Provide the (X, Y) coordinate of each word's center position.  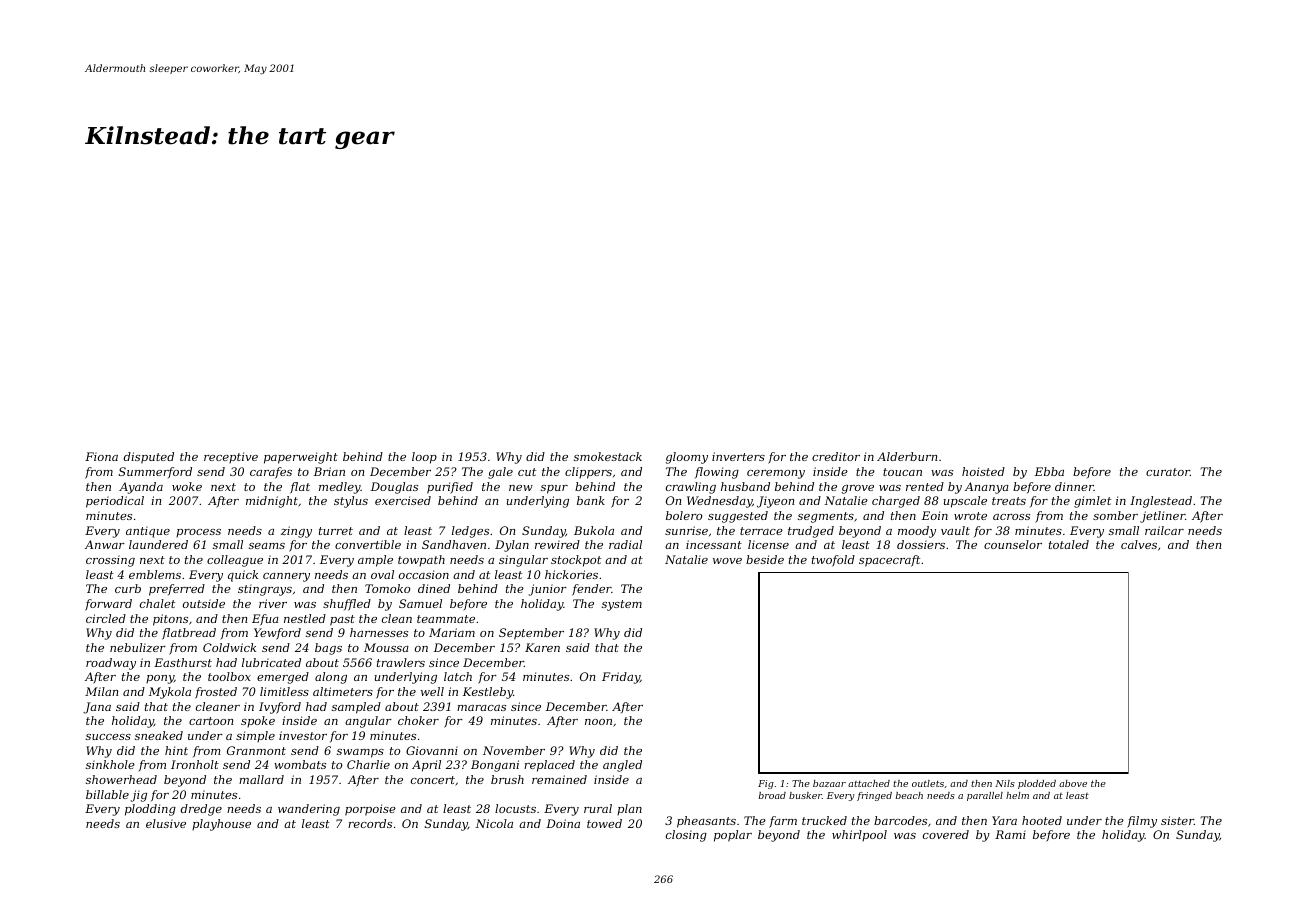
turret (336, 531)
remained (559, 779)
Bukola (594, 530)
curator (1168, 472)
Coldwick (229, 647)
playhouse (221, 825)
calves (1139, 544)
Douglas (394, 488)
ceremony (776, 474)
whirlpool (859, 835)
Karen (542, 647)
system (622, 605)
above (1073, 783)
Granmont (256, 750)
